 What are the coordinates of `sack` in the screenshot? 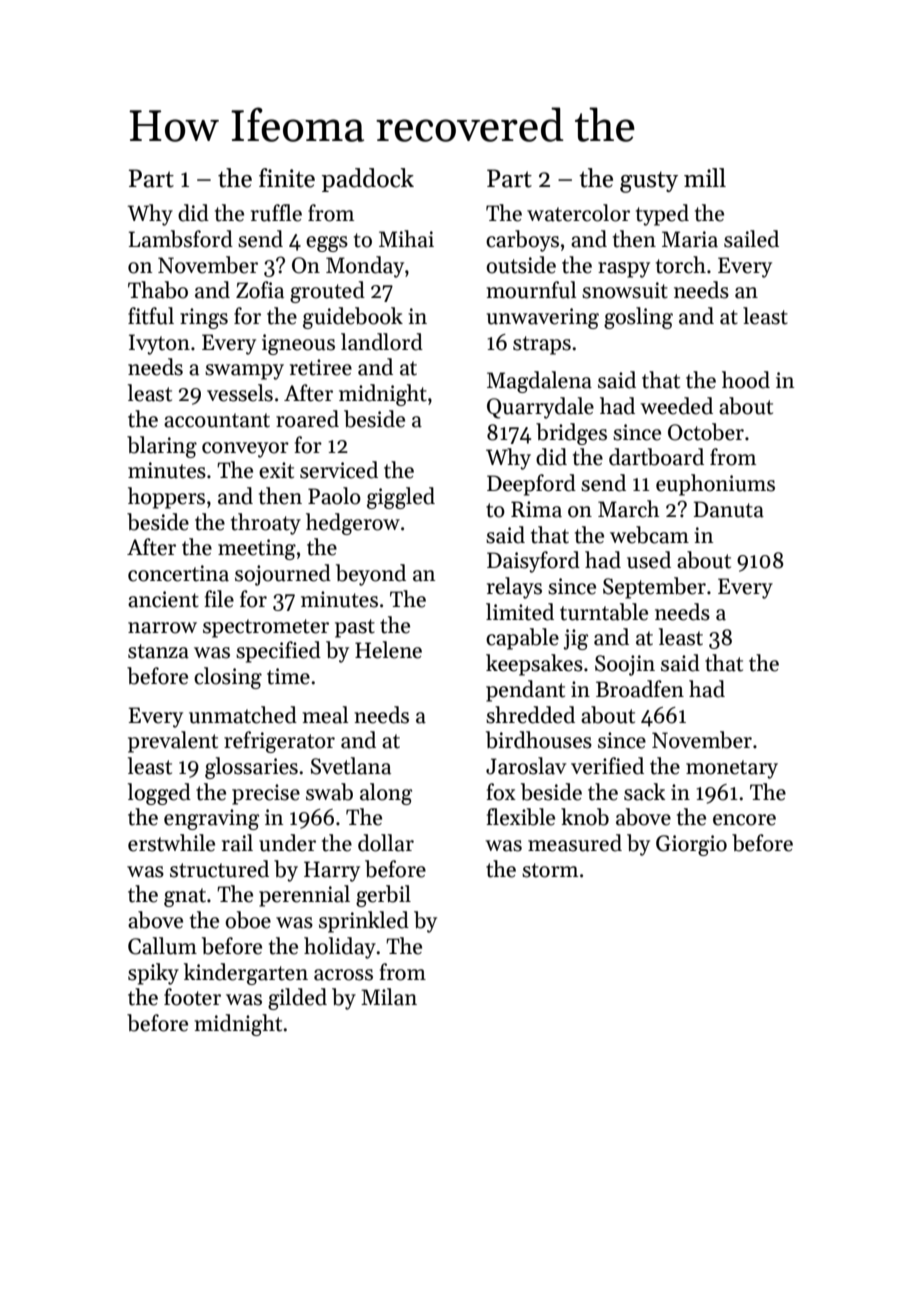 It's located at (644, 792).
